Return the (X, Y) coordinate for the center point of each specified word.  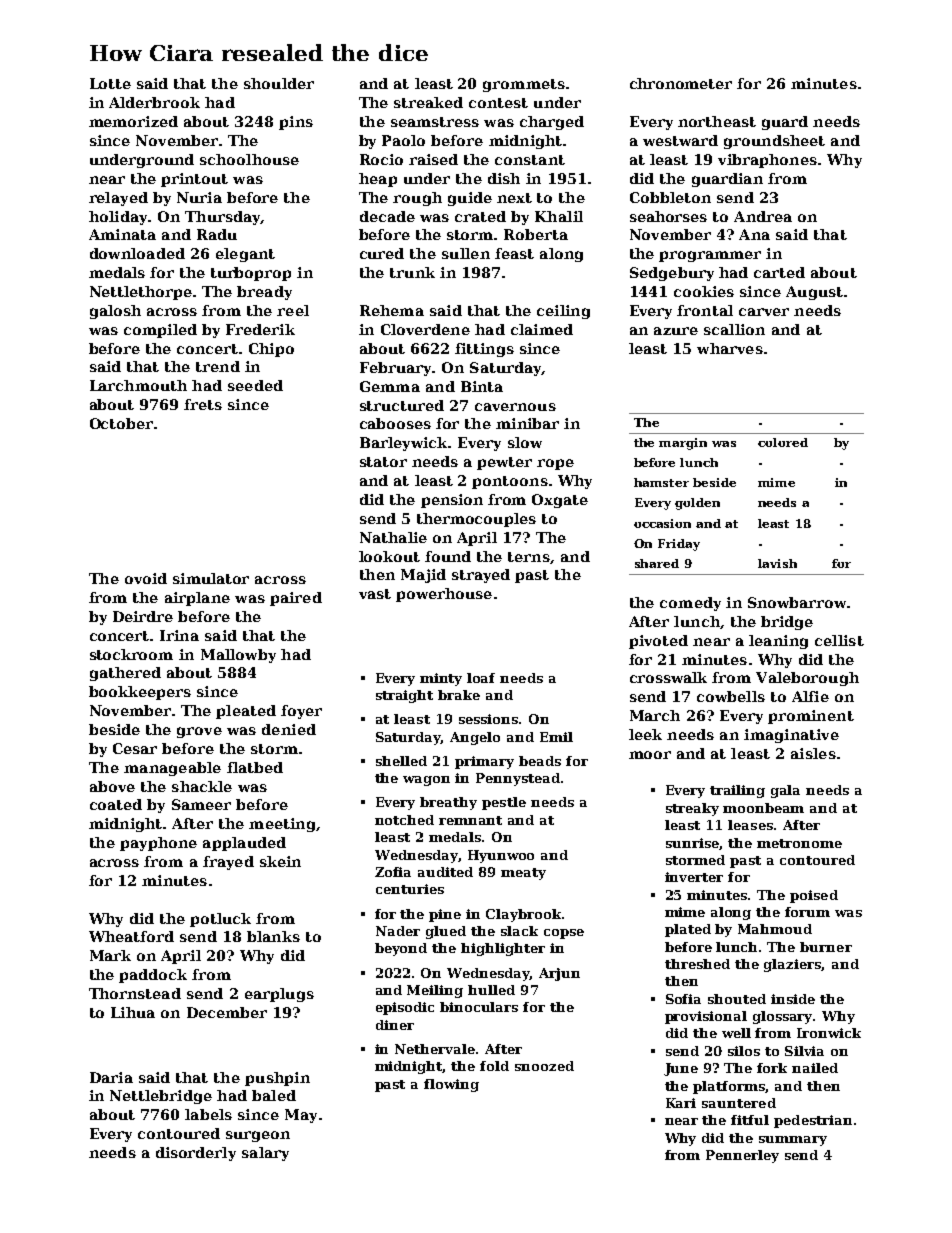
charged (552, 123)
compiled (160, 331)
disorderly (196, 1154)
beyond (401, 949)
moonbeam (763, 808)
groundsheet (774, 142)
